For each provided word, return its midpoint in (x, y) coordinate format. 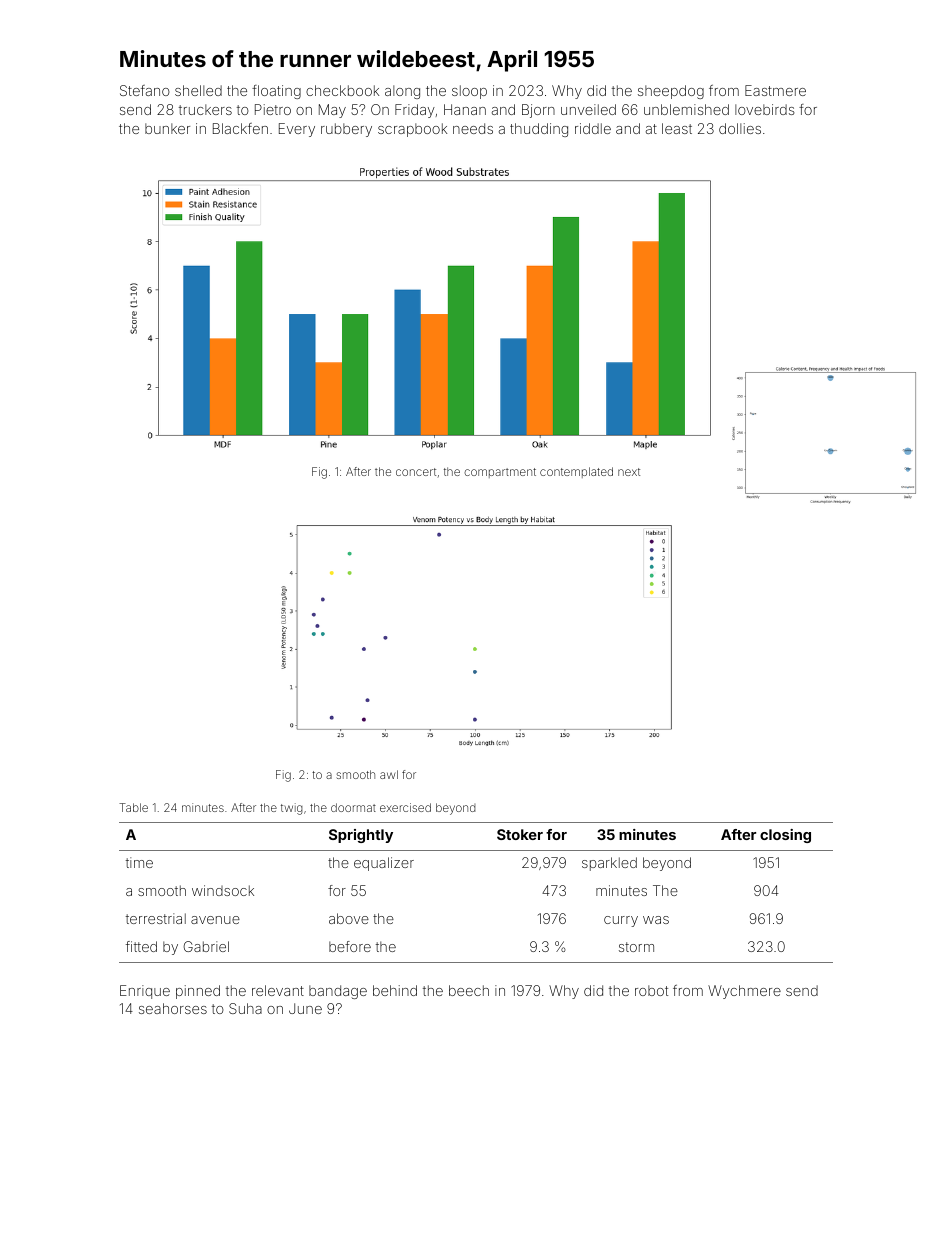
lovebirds (765, 109)
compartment (500, 473)
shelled (198, 90)
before (350, 946)
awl (389, 774)
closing (785, 836)
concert (416, 472)
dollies (740, 128)
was (656, 920)
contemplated (576, 472)
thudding (539, 130)
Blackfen (240, 128)
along (402, 92)
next (629, 472)
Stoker (520, 834)
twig (292, 809)
